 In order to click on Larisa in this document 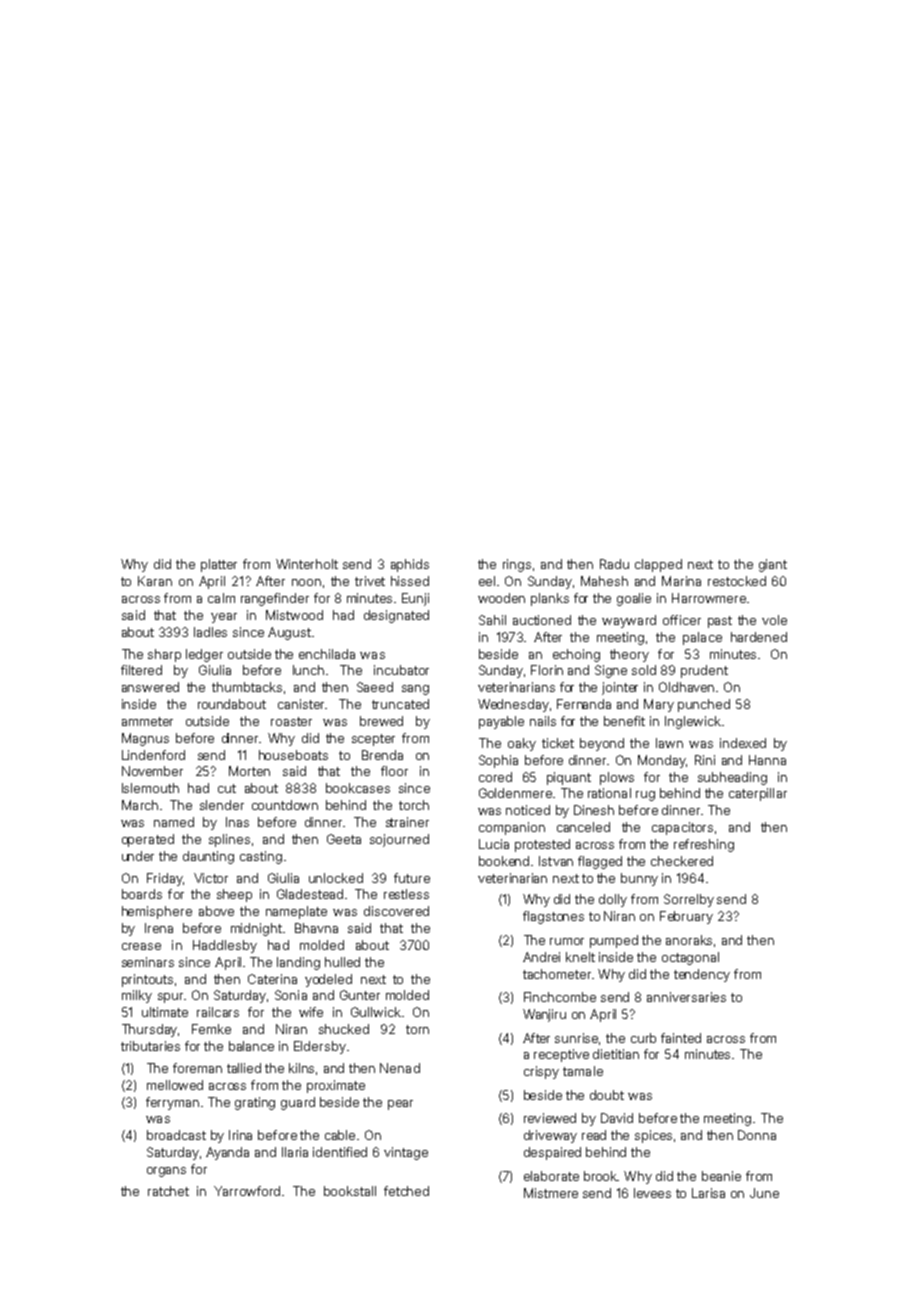, I will do `click(708, 1193)`.
